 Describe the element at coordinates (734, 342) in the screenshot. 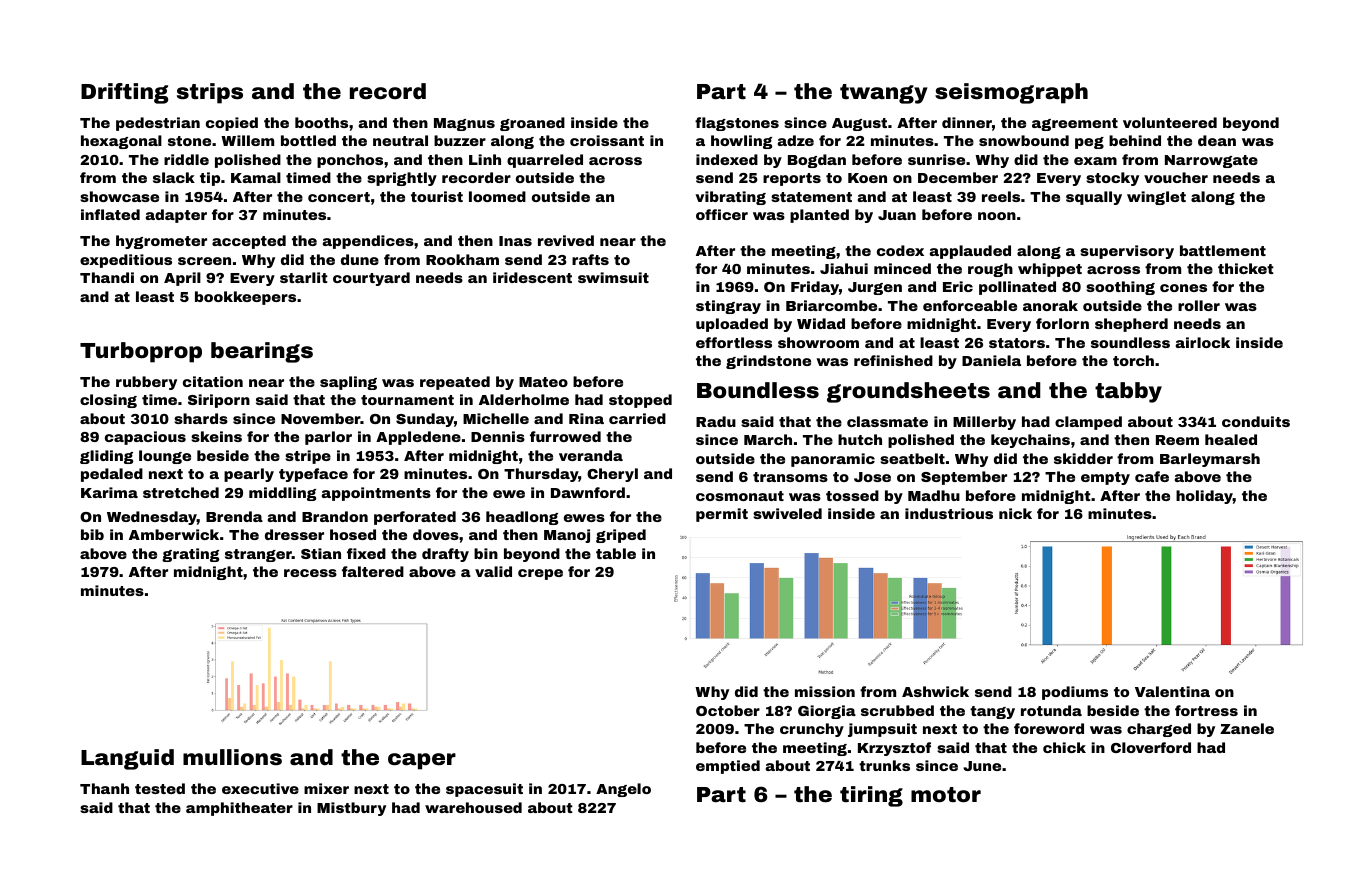

I see `effortless` at that location.
